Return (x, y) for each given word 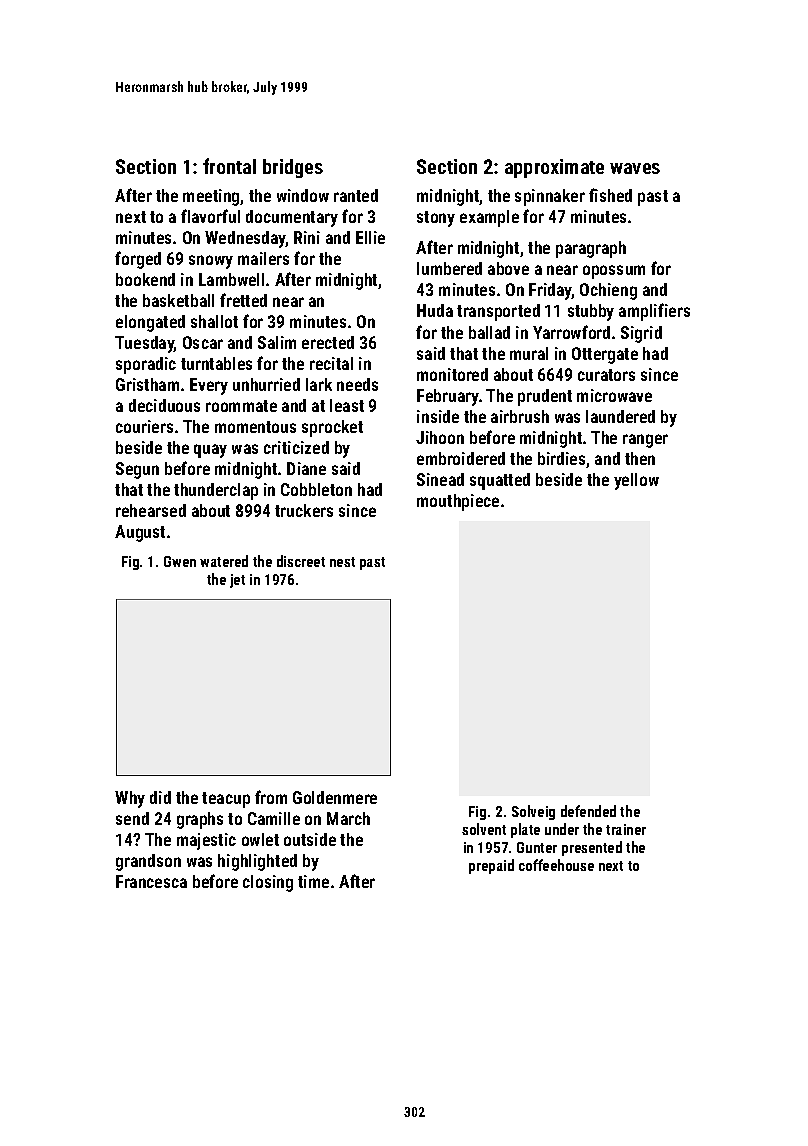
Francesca (151, 881)
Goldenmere (335, 797)
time (313, 881)
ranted (356, 195)
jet (237, 581)
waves (635, 168)
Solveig (533, 812)
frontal (229, 166)
